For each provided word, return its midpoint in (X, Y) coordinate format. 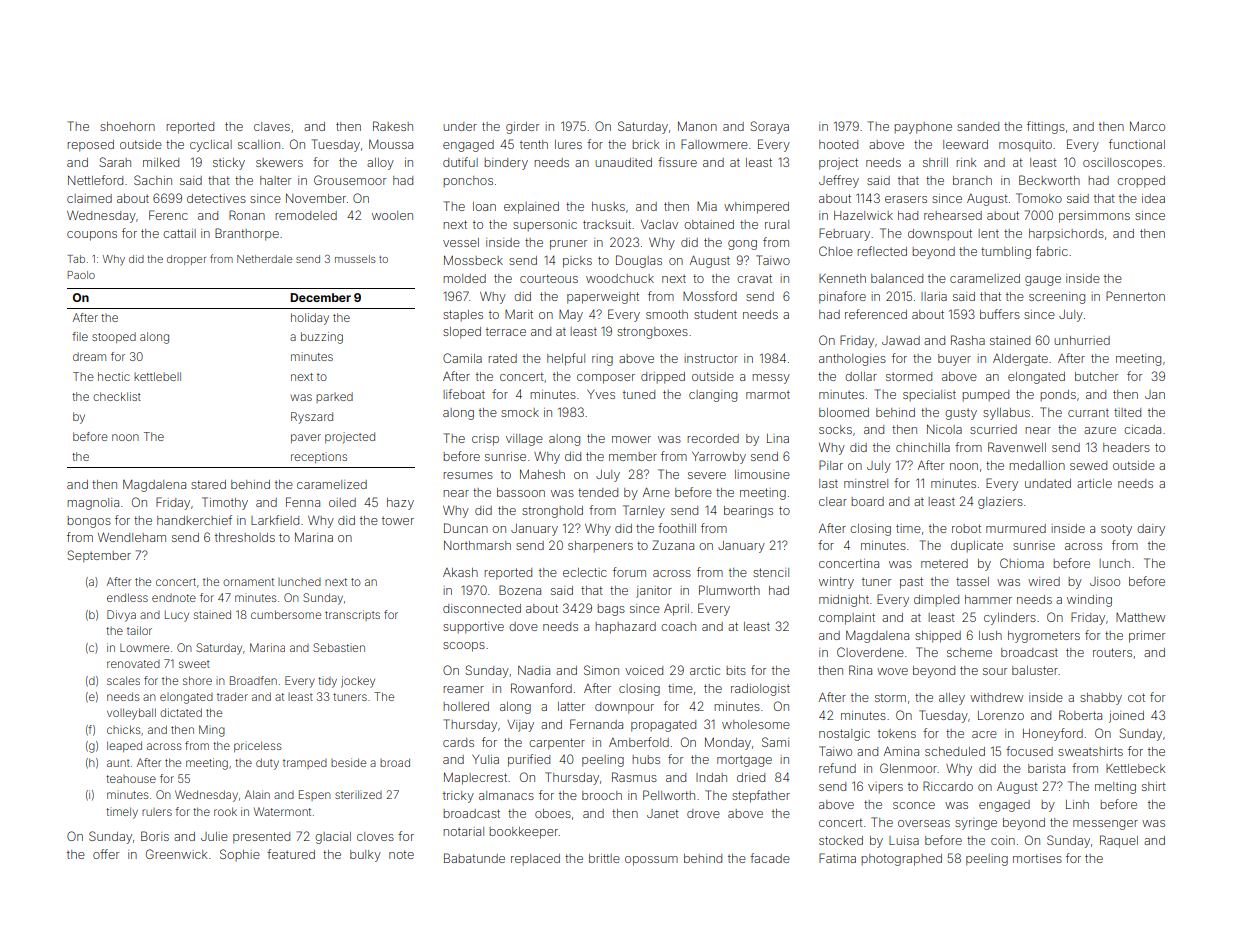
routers (1112, 652)
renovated (133, 664)
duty (267, 764)
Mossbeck (473, 260)
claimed (89, 198)
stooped (114, 337)
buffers (1000, 314)
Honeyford (1053, 734)
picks (577, 262)
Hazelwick (863, 215)
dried (751, 777)
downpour (624, 708)
